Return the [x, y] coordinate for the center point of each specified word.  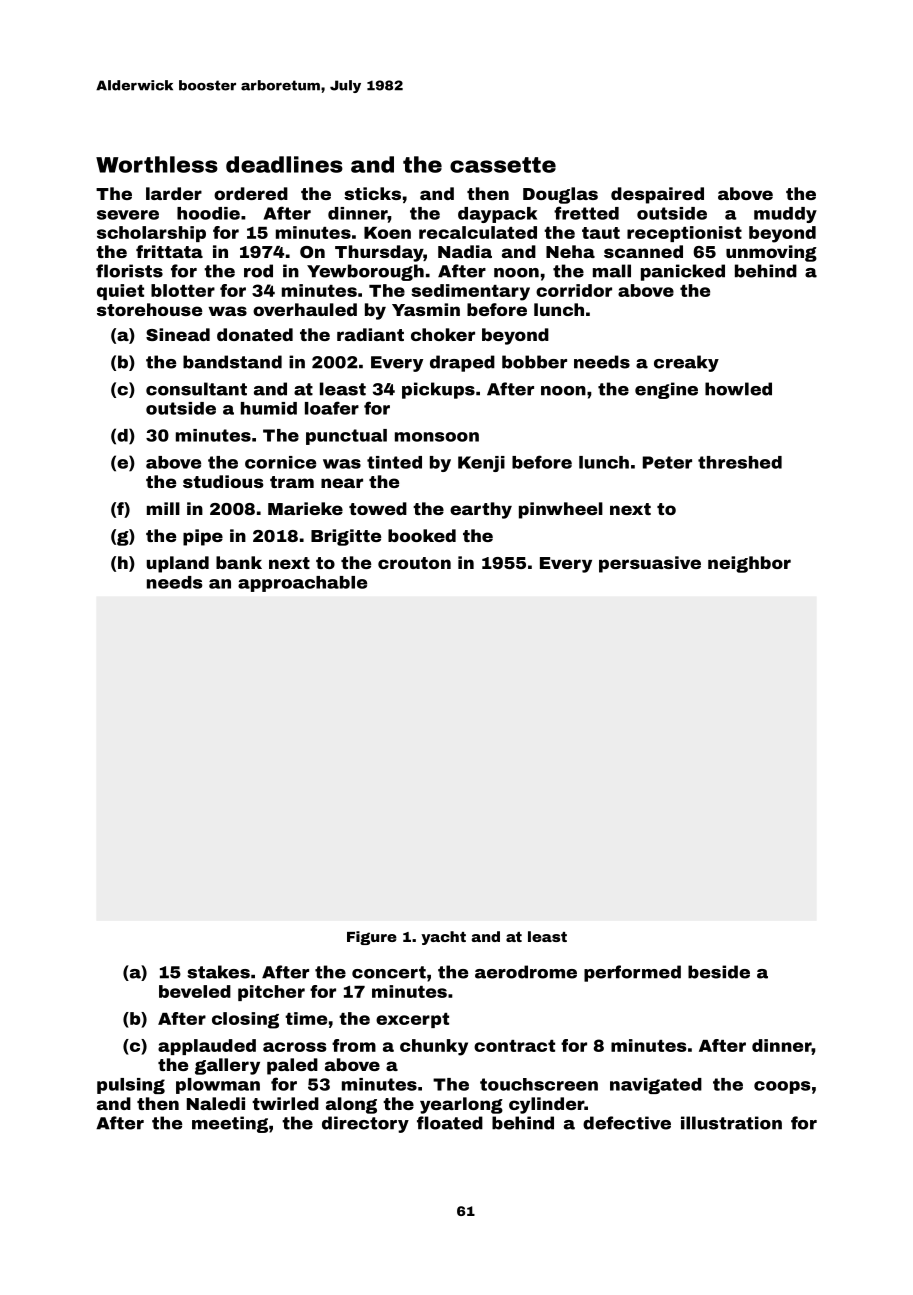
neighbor [749, 564]
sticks [372, 193]
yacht [443, 938]
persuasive [650, 564]
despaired [657, 195]
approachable [302, 584]
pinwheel [561, 510]
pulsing [131, 1086]
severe [128, 215]
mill [163, 508]
